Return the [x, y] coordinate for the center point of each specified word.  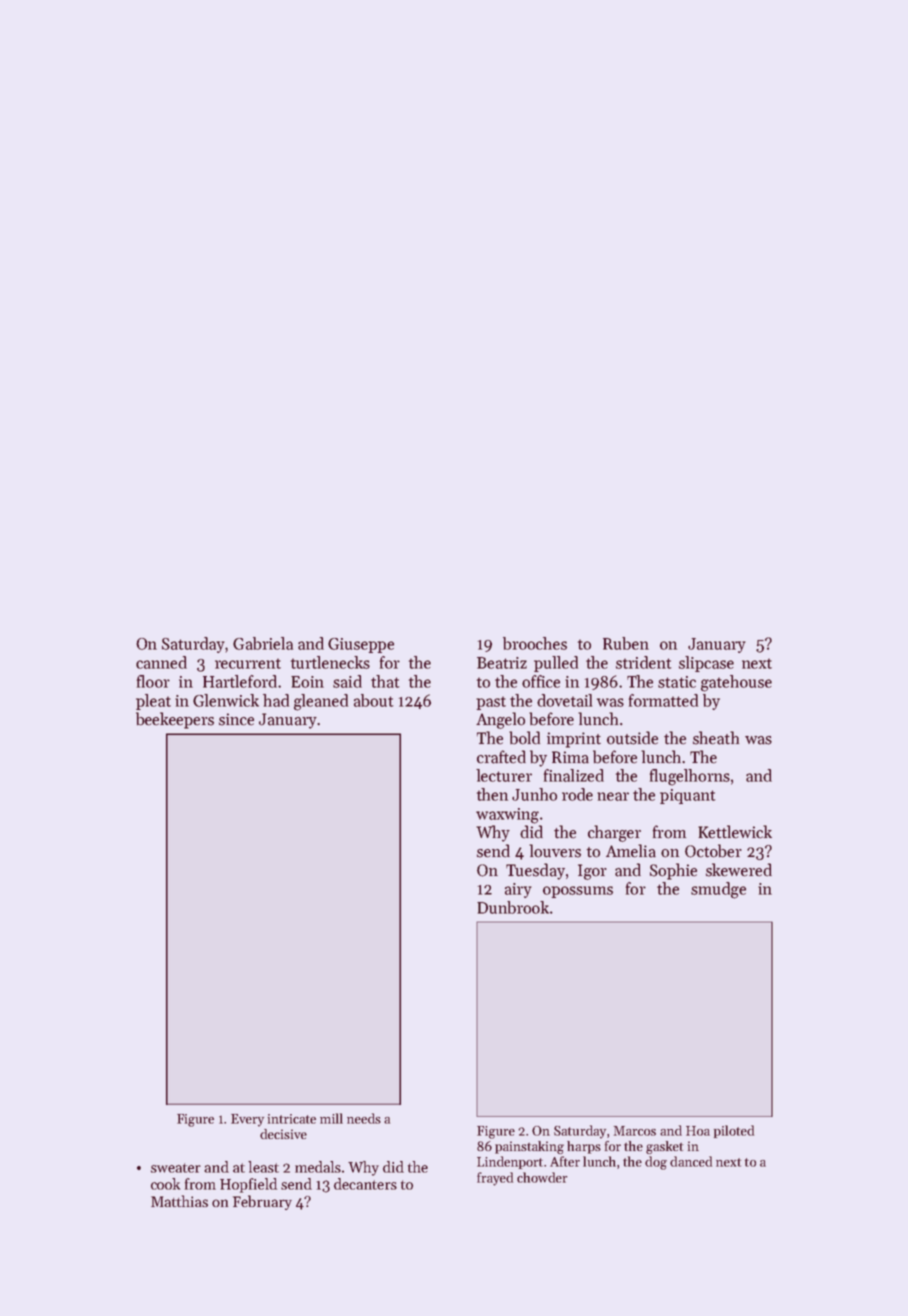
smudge [718, 890]
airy [518, 890]
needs [364, 1118]
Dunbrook [513, 907]
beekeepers [175, 720]
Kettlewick [735, 832]
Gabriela [263, 643]
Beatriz [502, 663]
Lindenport [510, 1162]
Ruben [626, 643]
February [262, 1202]
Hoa [698, 1131]
